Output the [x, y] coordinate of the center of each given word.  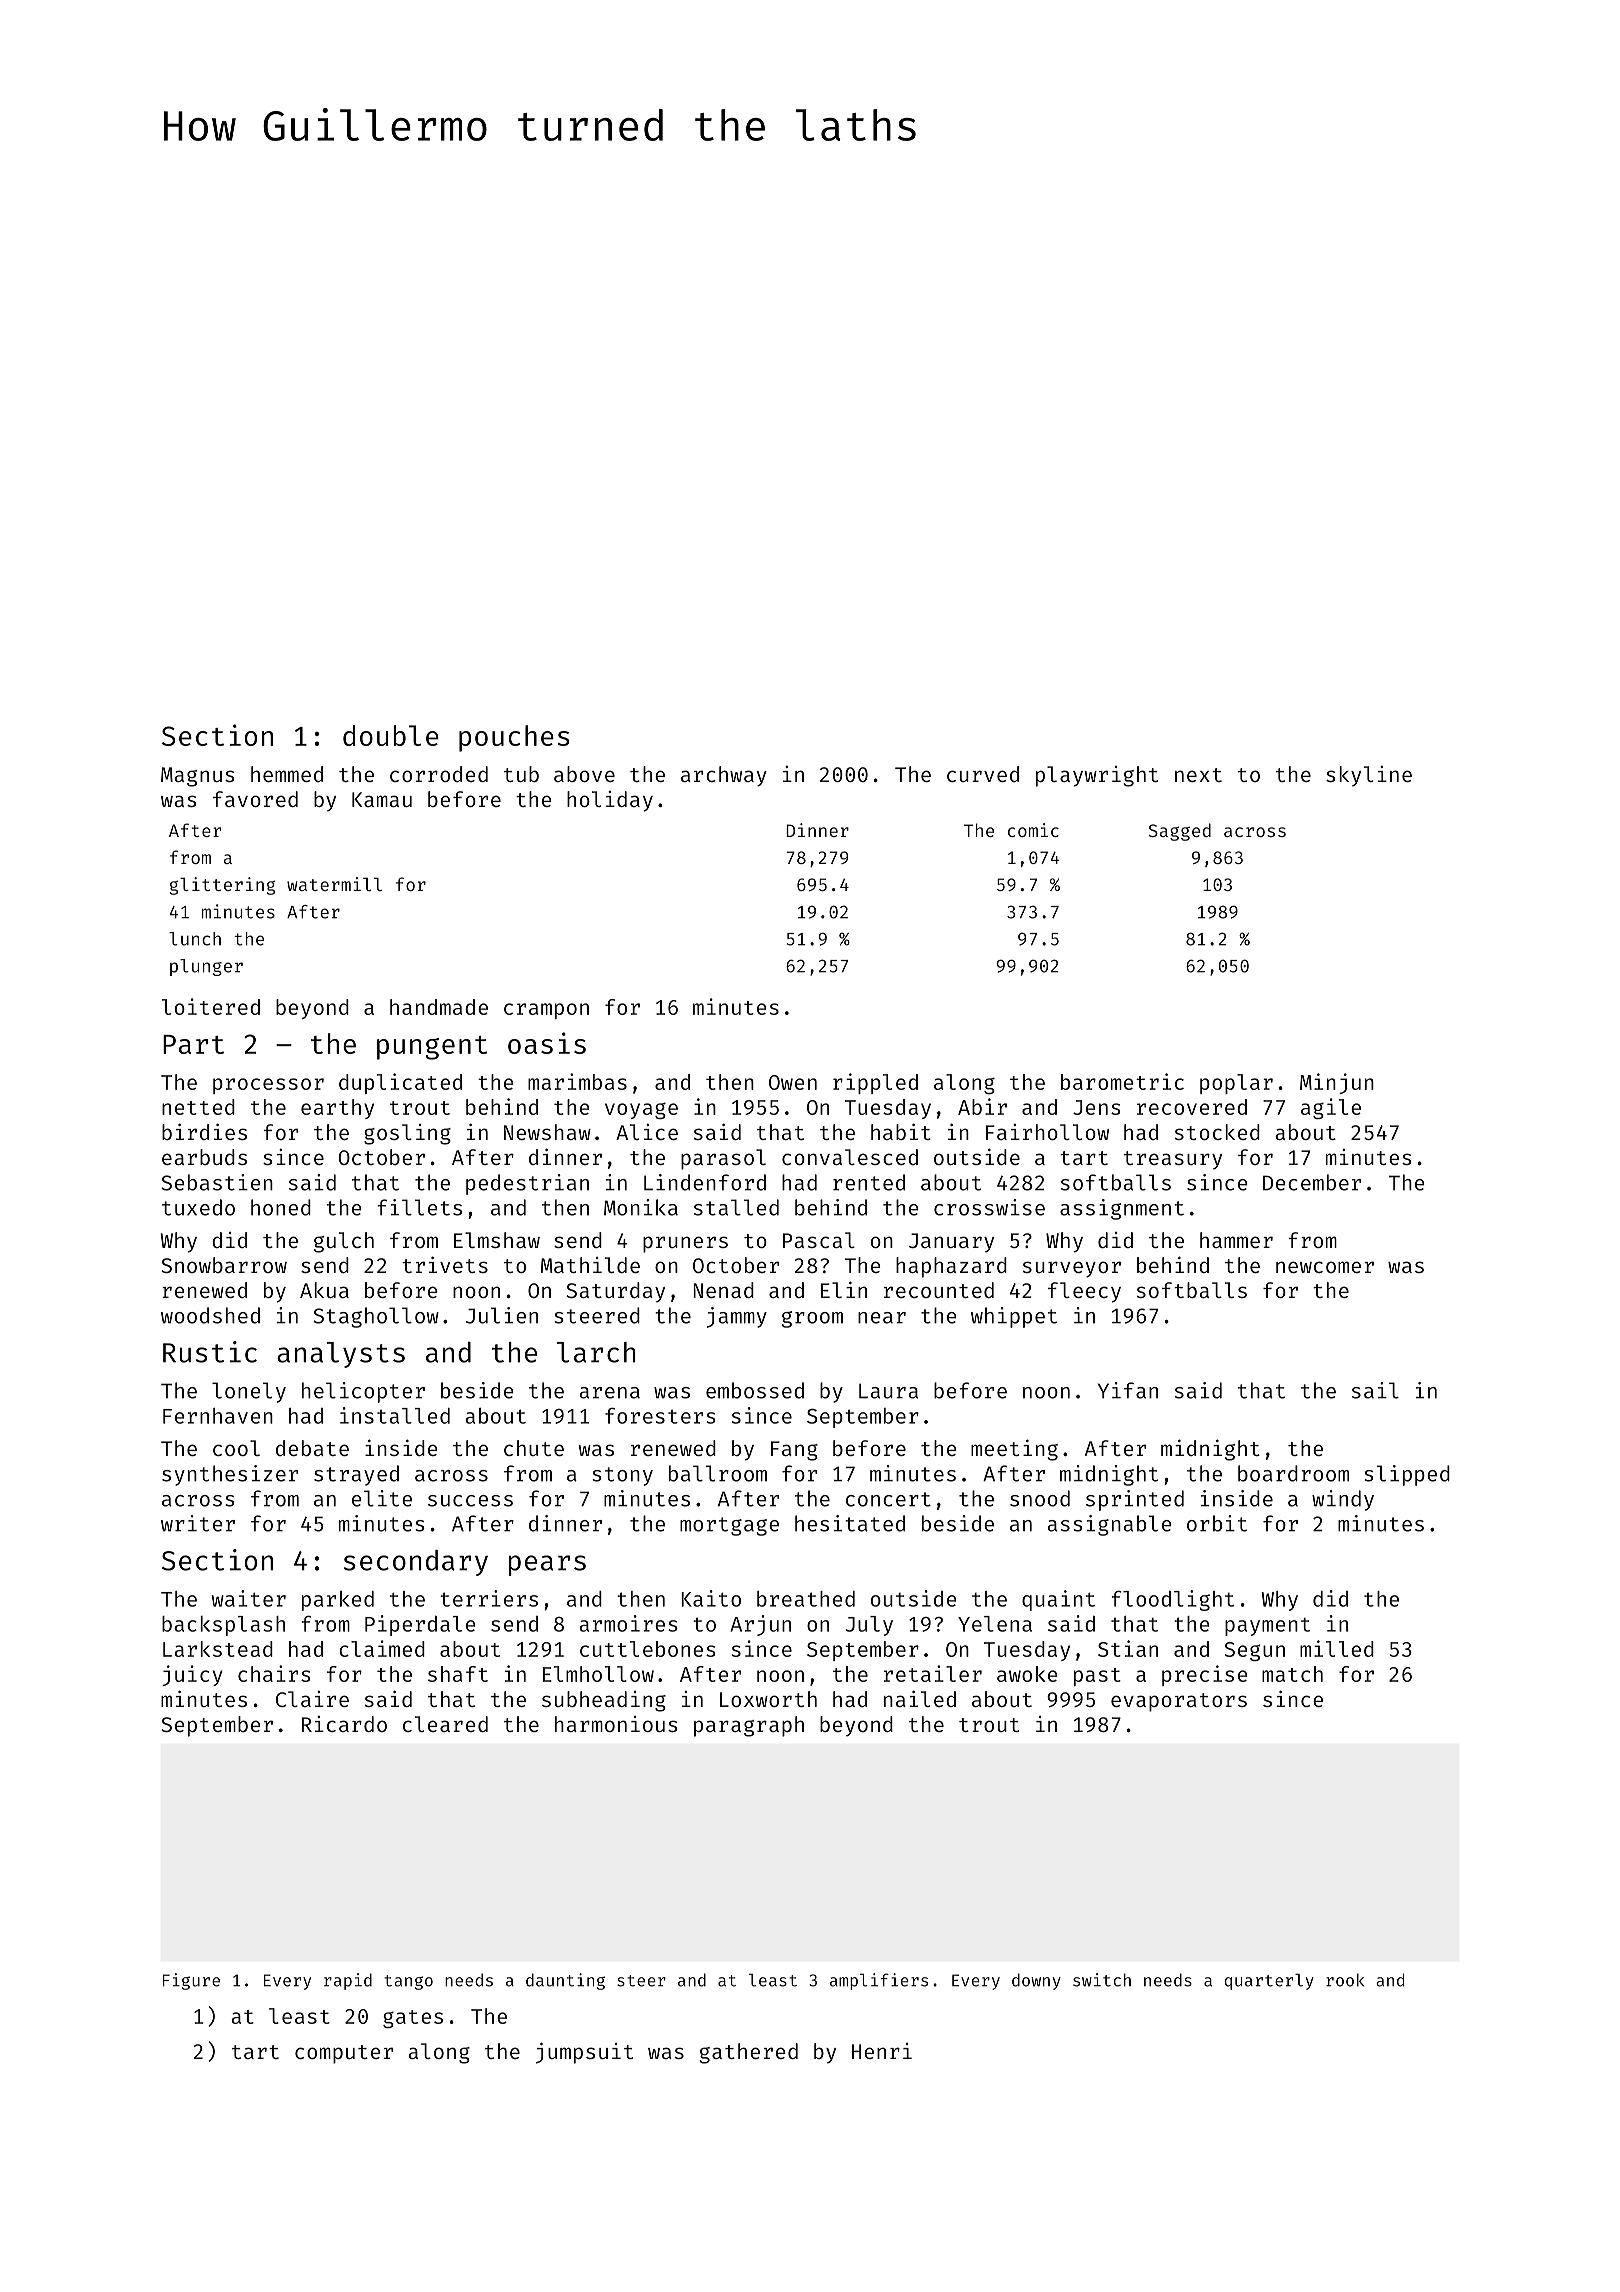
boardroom [1293, 1473]
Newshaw [547, 1132]
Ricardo [344, 1724]
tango [408, 1982]
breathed [806, 1599]
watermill [334, 884]
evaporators [1179, 1702]
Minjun [1337, 1083]
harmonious [616, 1724]
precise [1205, 1675]
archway [724, 776]
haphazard [951, 1267]
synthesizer [230, 1475]
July [869, 1626]
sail [1375, 1390]
